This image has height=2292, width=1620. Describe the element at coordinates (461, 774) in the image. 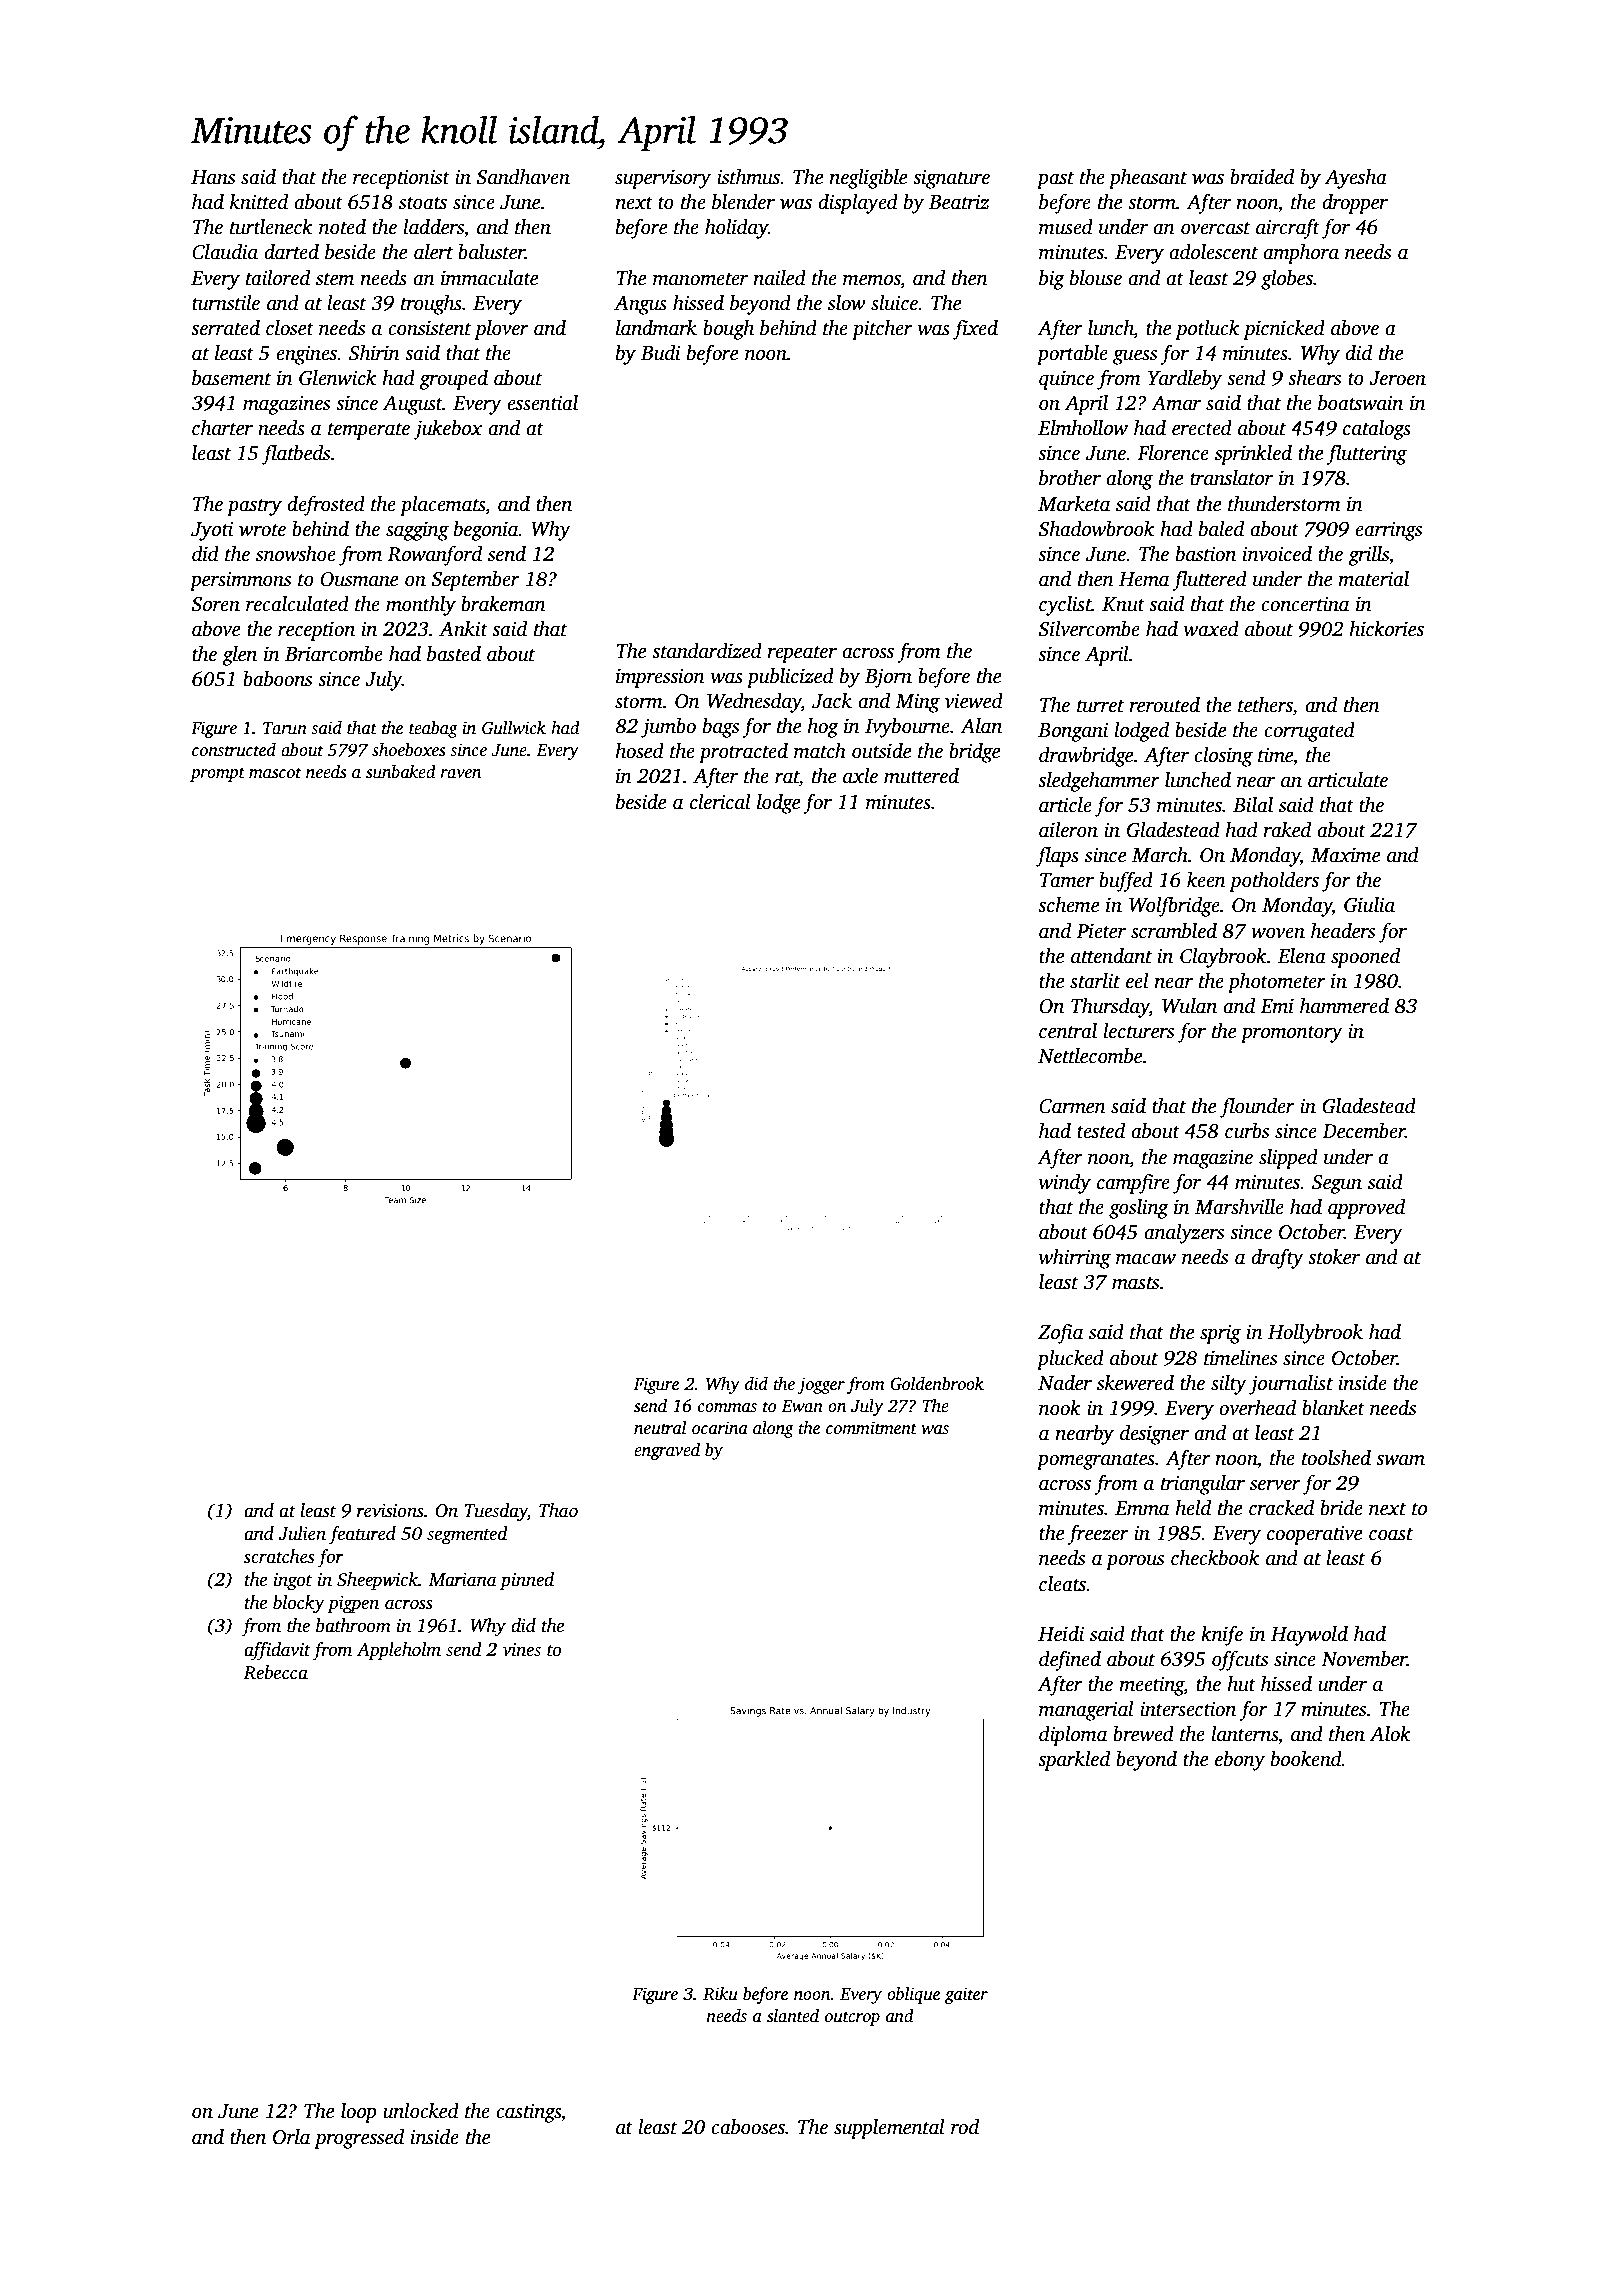

I see `raven` at that location.
